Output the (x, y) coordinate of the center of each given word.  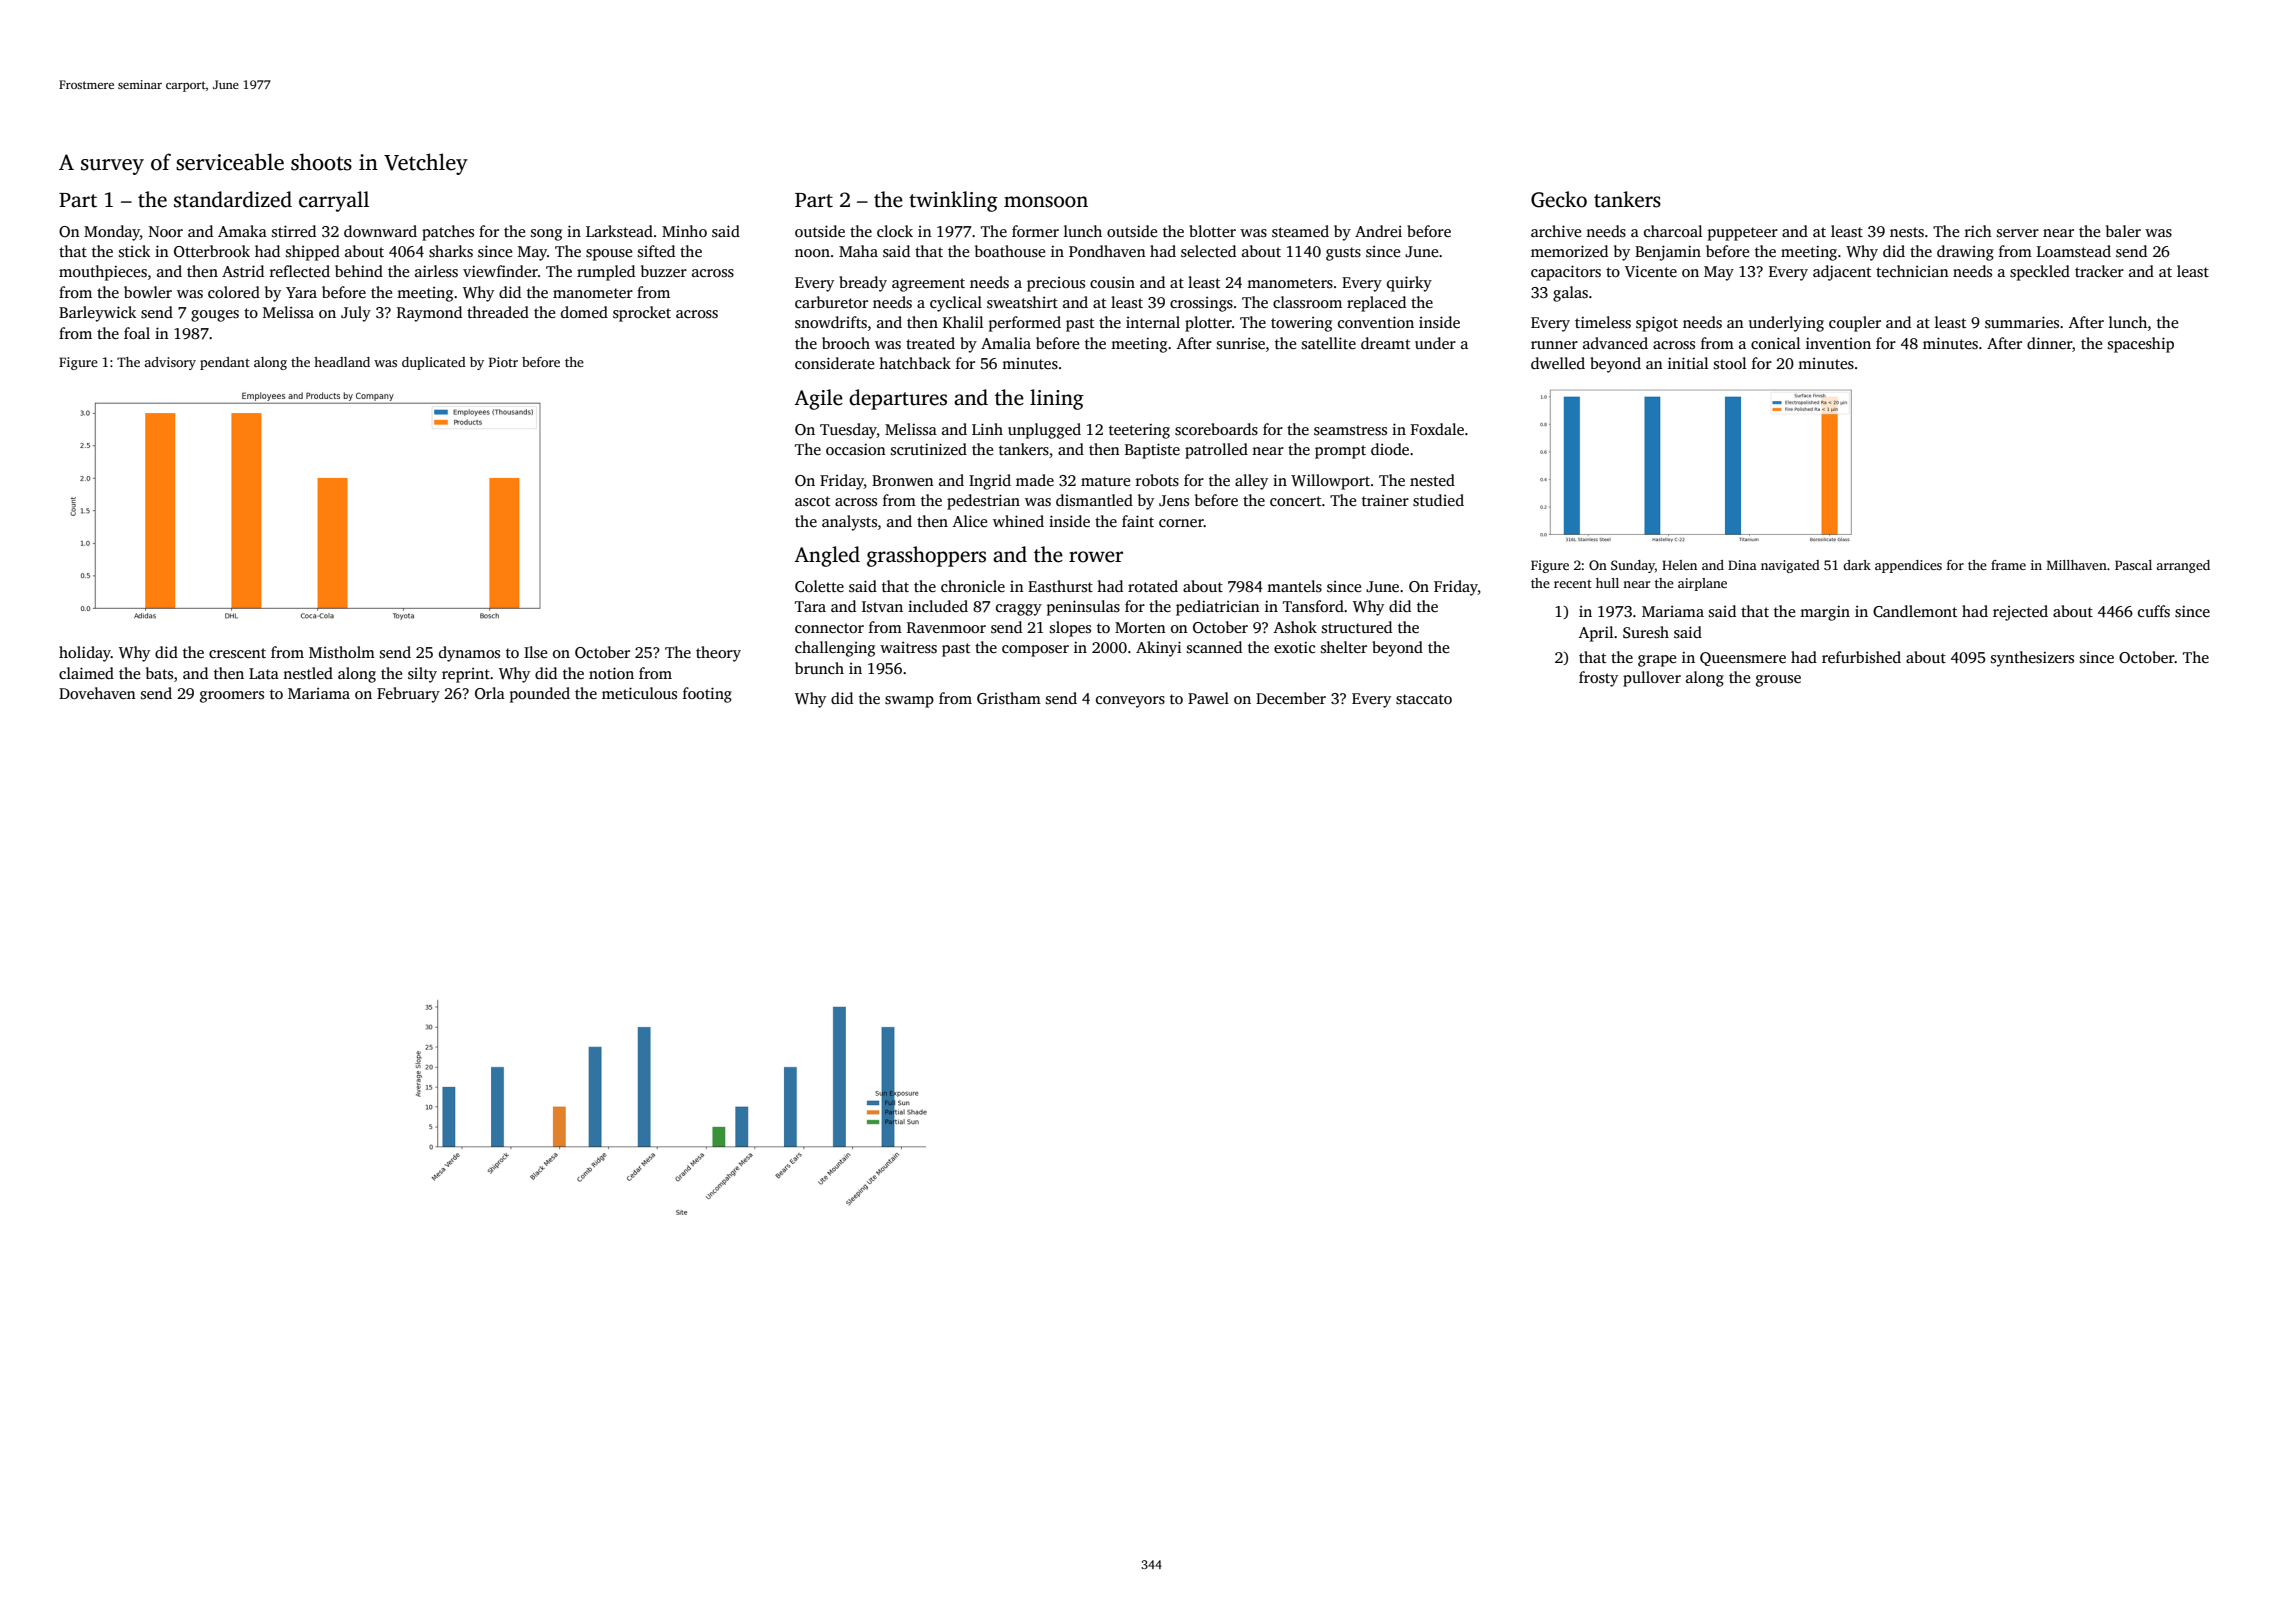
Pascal (2133, 565)
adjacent (1842, 273)
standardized (233, 199)
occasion (856, 449)
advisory (170, 363)
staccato (1424, 699)
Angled (827, 556)
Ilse (535, 652)
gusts (1343, 254)
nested (1432, 480)
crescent (237, 653)
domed (584, 312)
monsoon (1046, 202)
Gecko (1559, 199)
